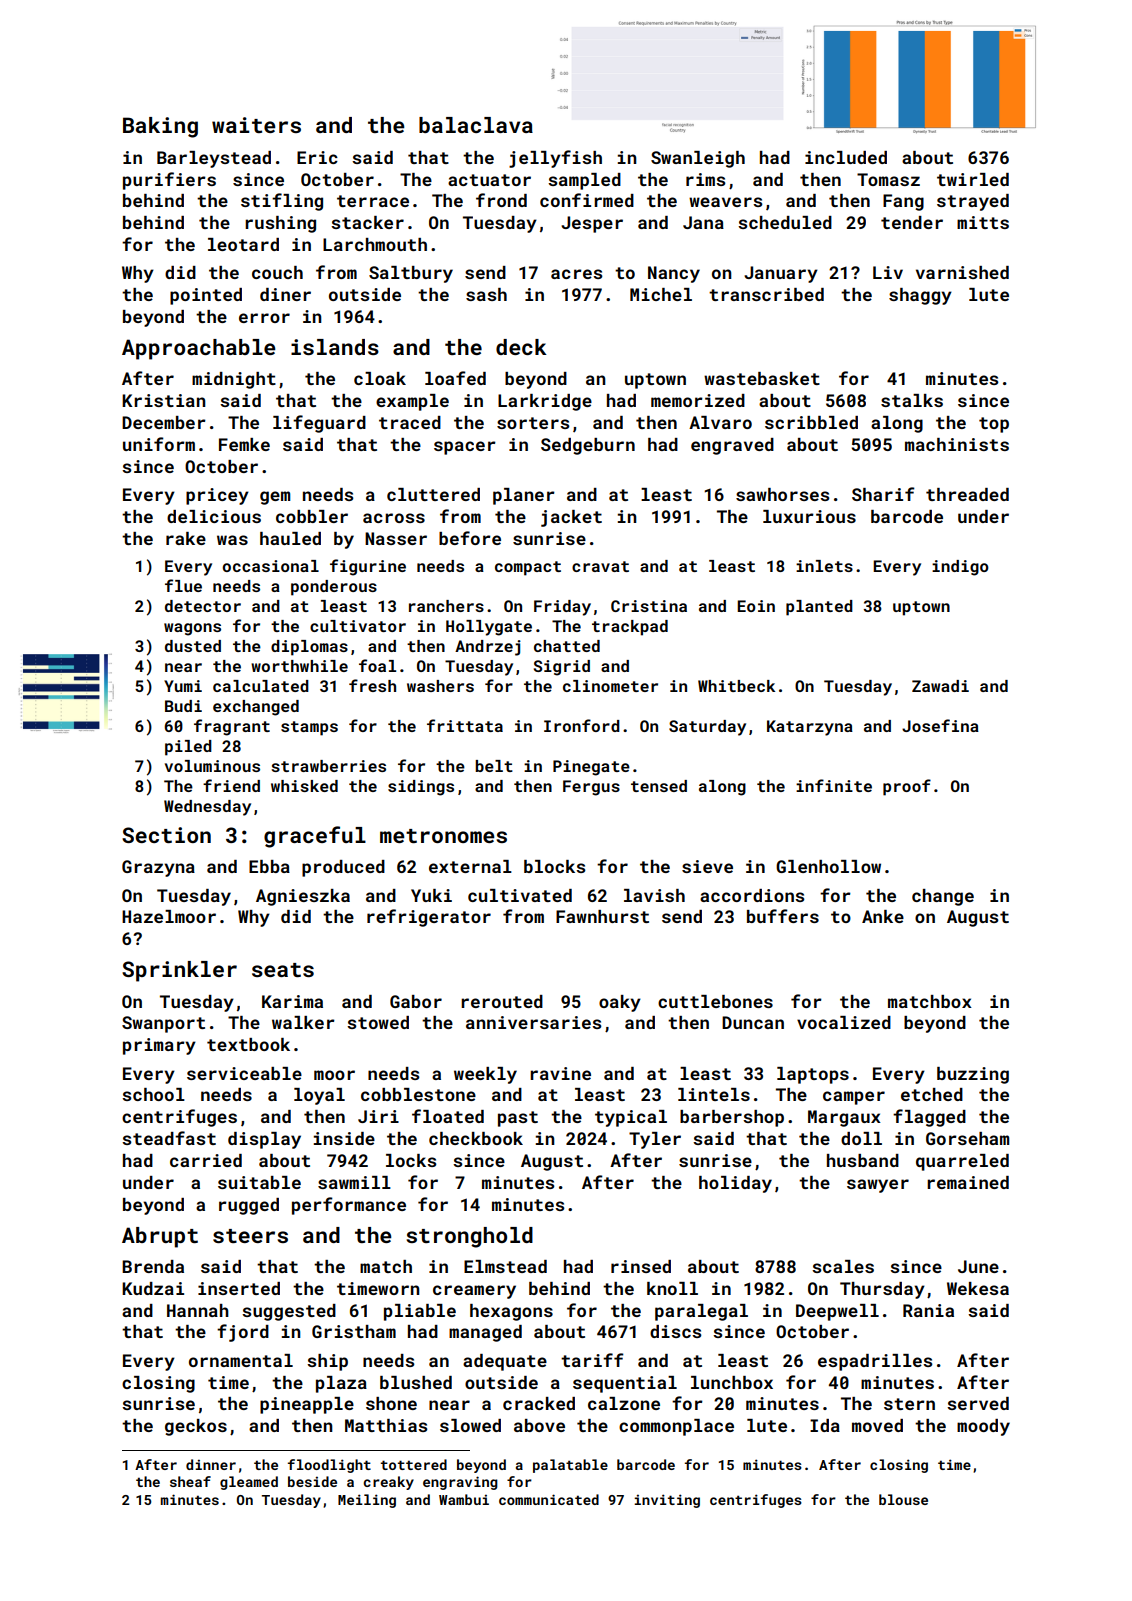  Describe the element at coordinates (521, 347) in the screenshot. I see `deck` at that location.
